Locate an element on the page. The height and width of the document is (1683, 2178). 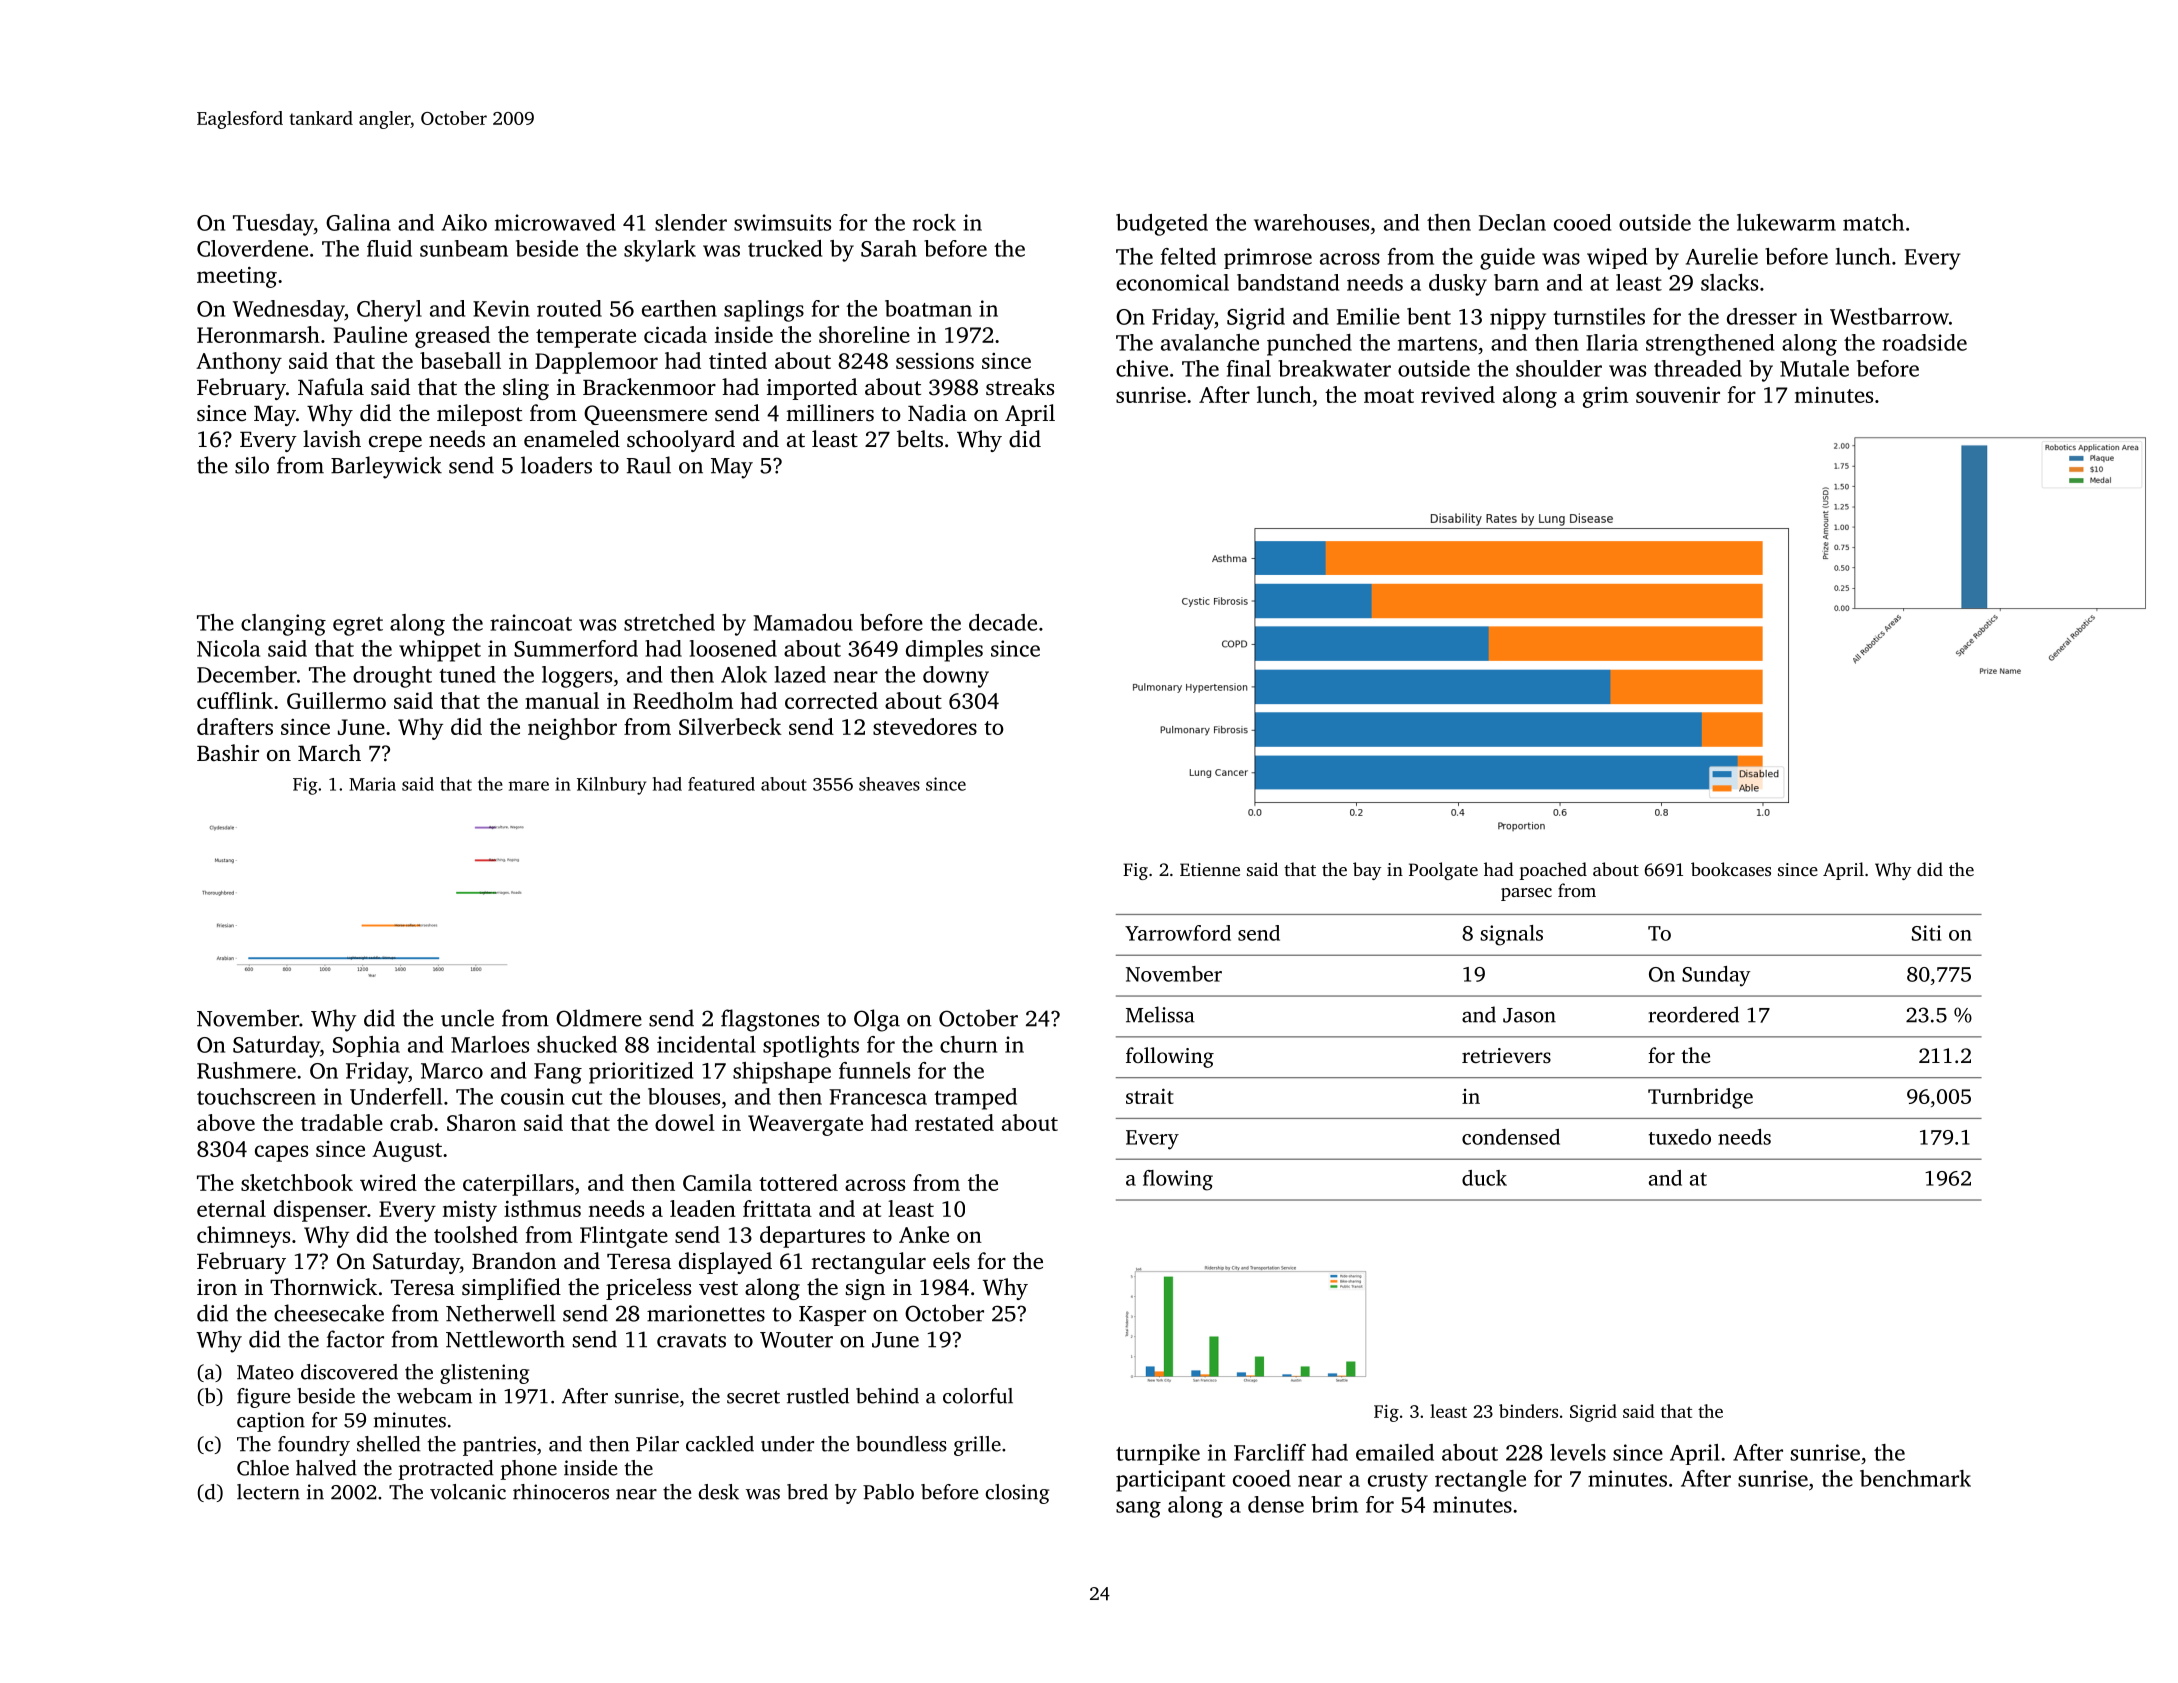
swimsuits is located at coordinates (782, 222).
